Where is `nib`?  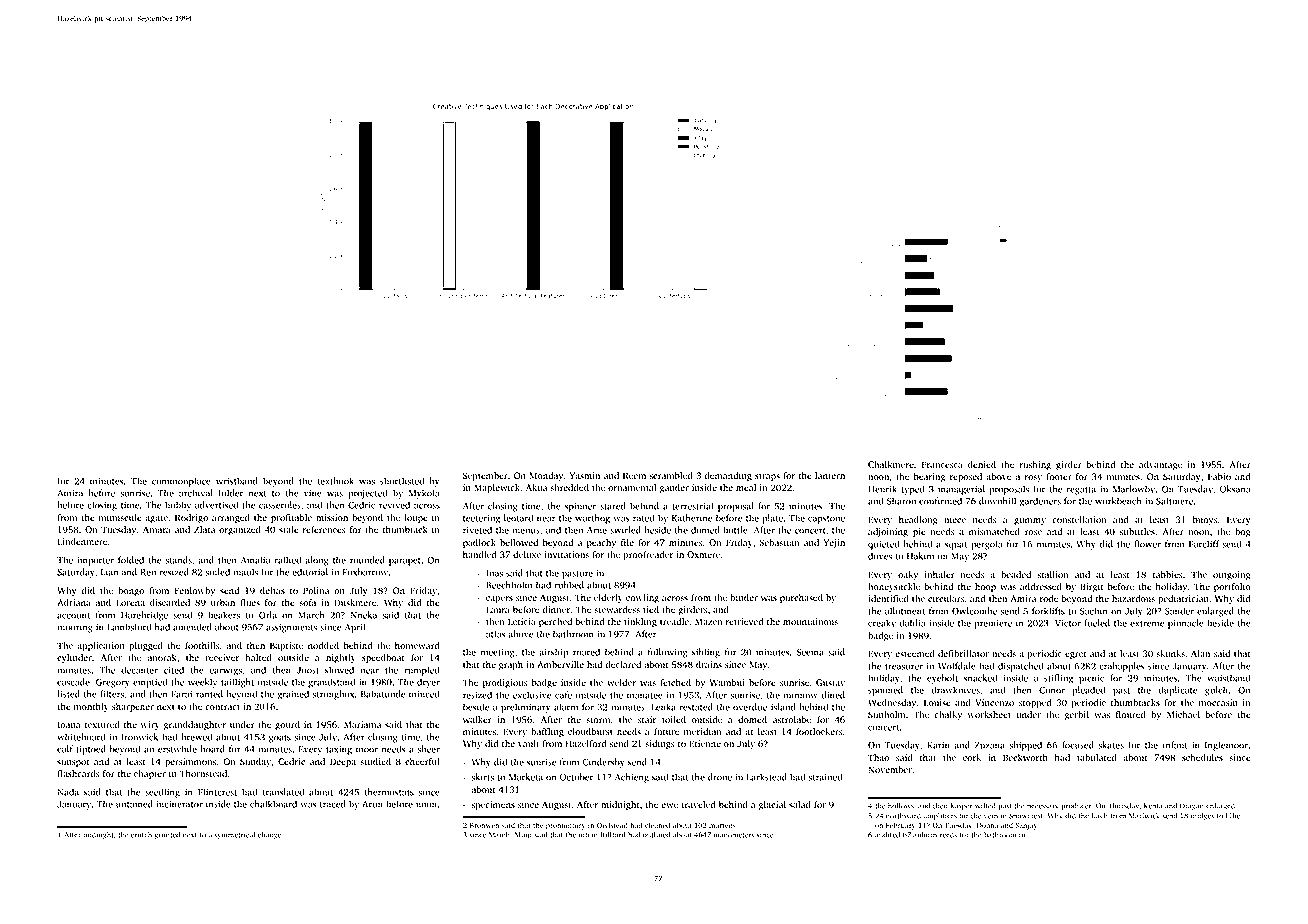
nib is located at coordinates (583, 835).
